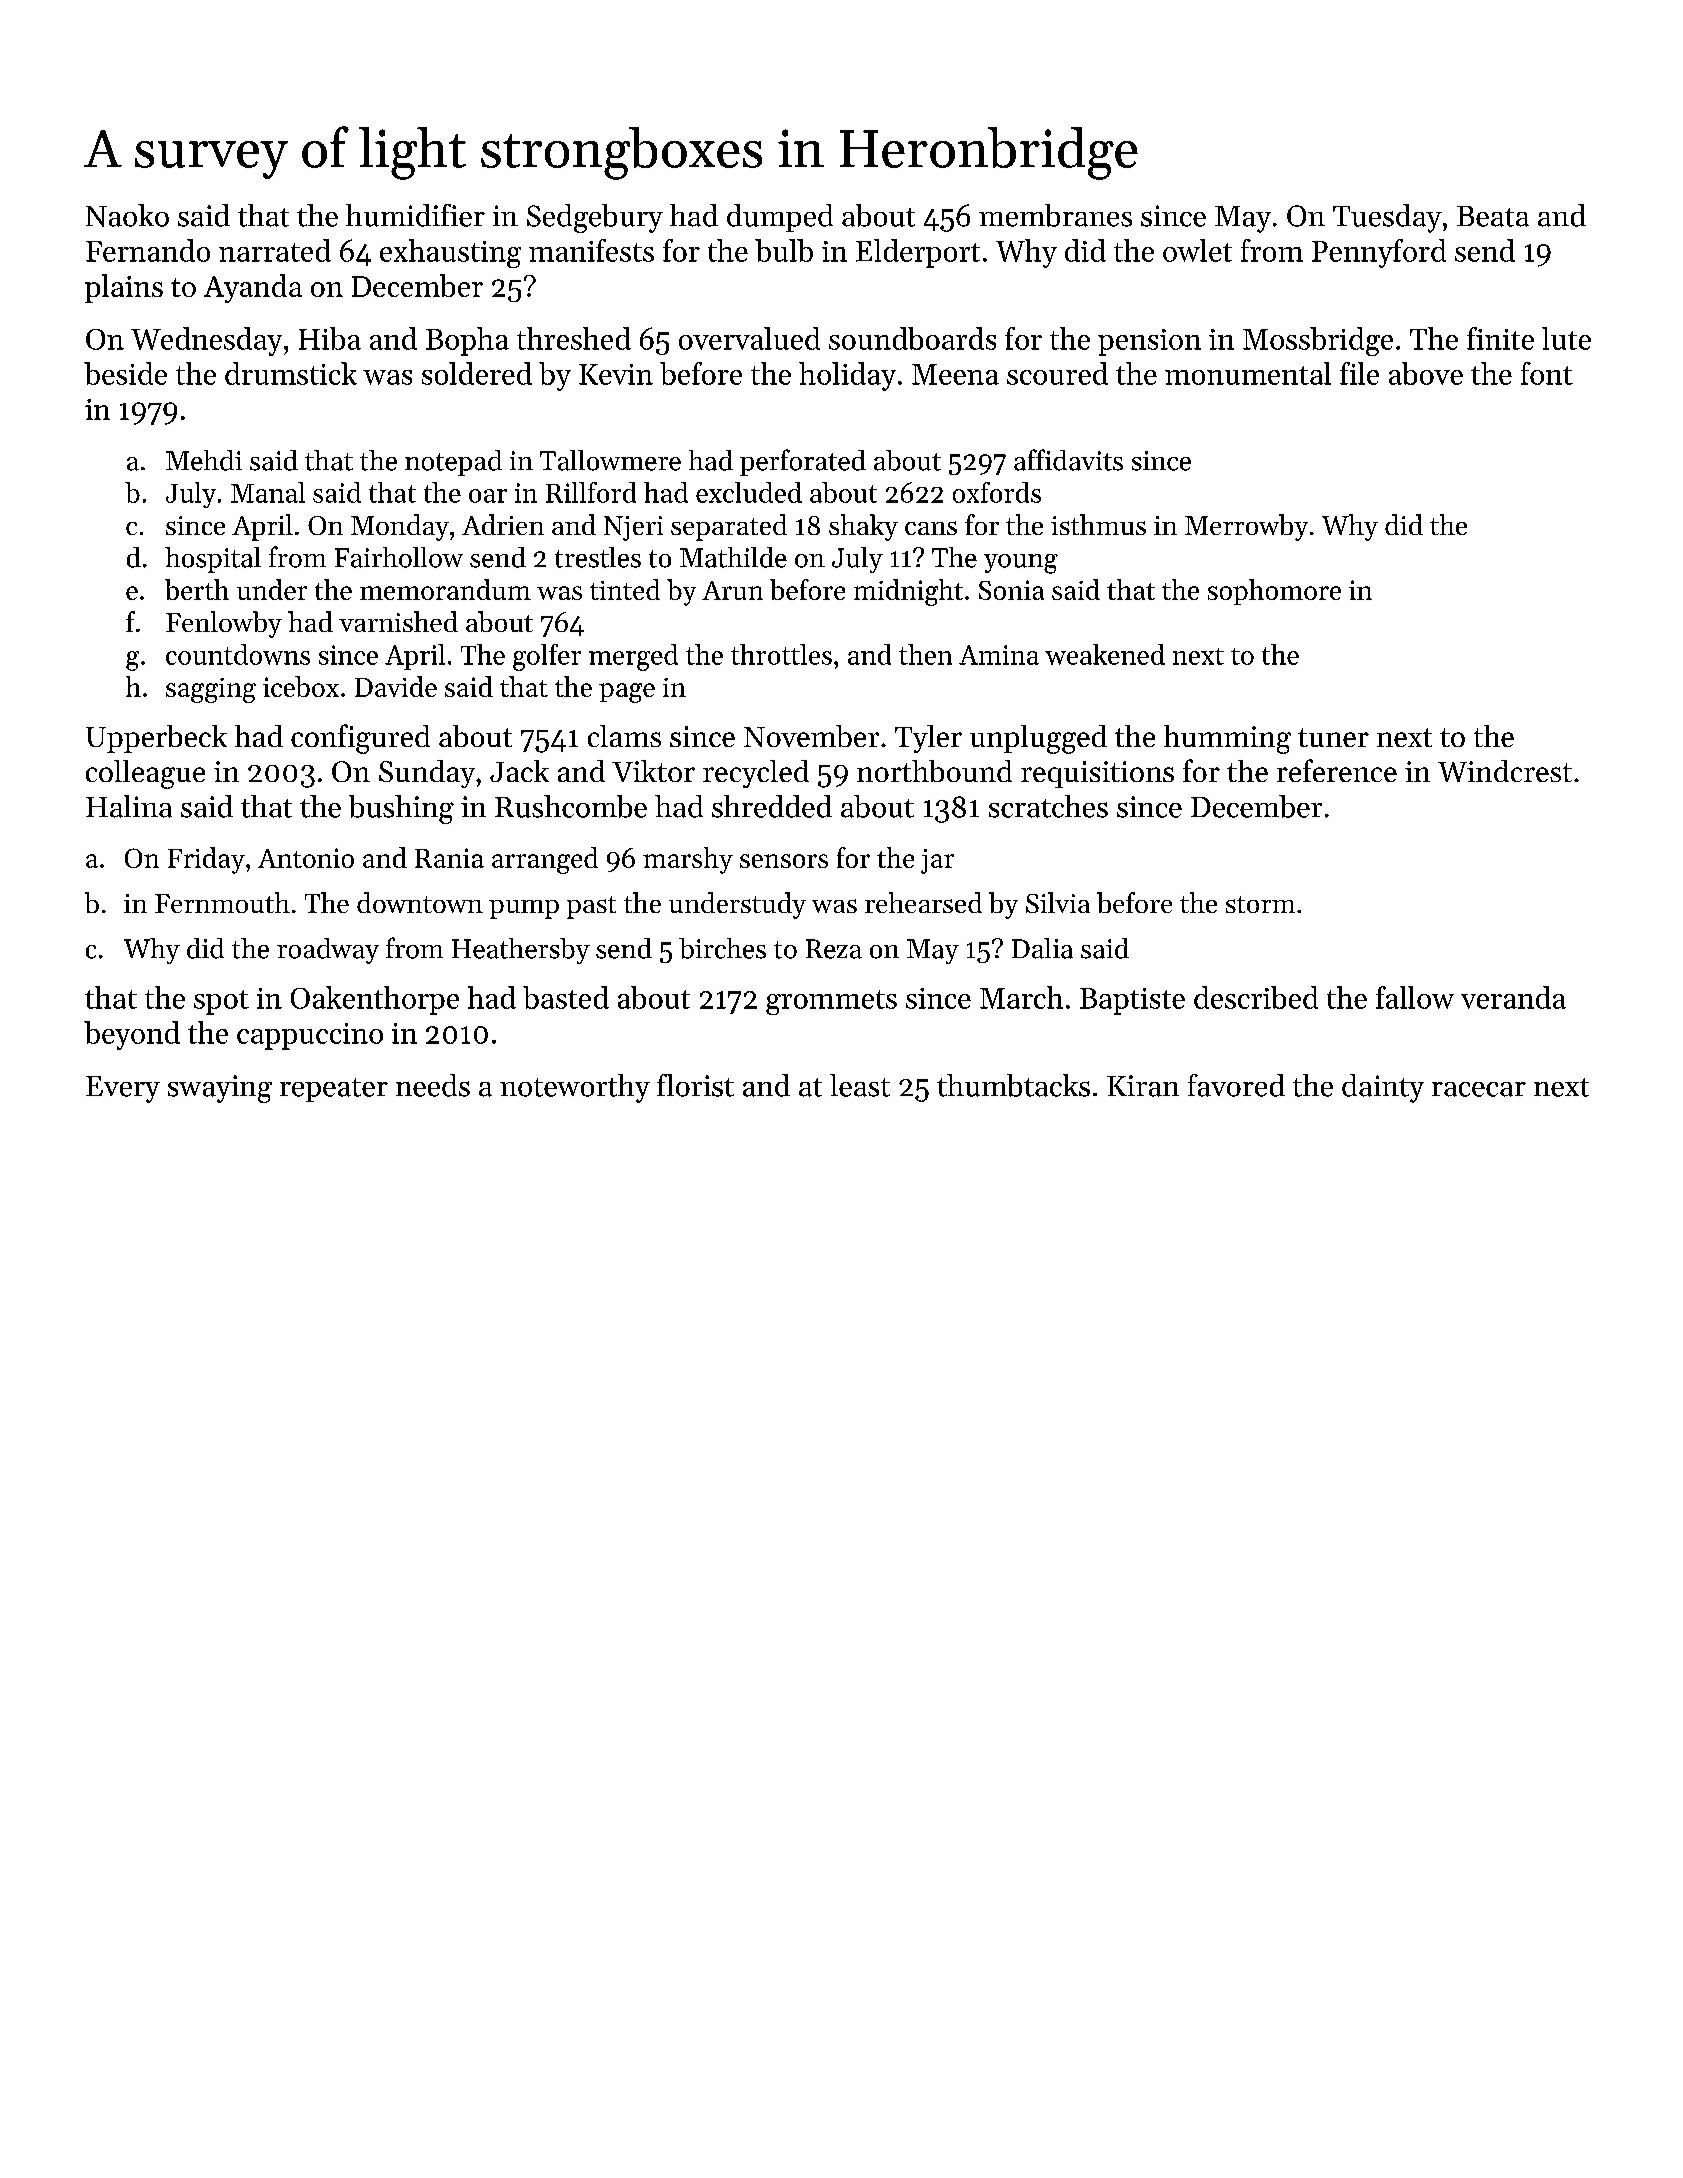 The width and height of the screenshot is (1683, 2178). What do you see at coordinates (1493, 216) in the screenshot?
I see `Beata` at bounding box center [1493, 216].
